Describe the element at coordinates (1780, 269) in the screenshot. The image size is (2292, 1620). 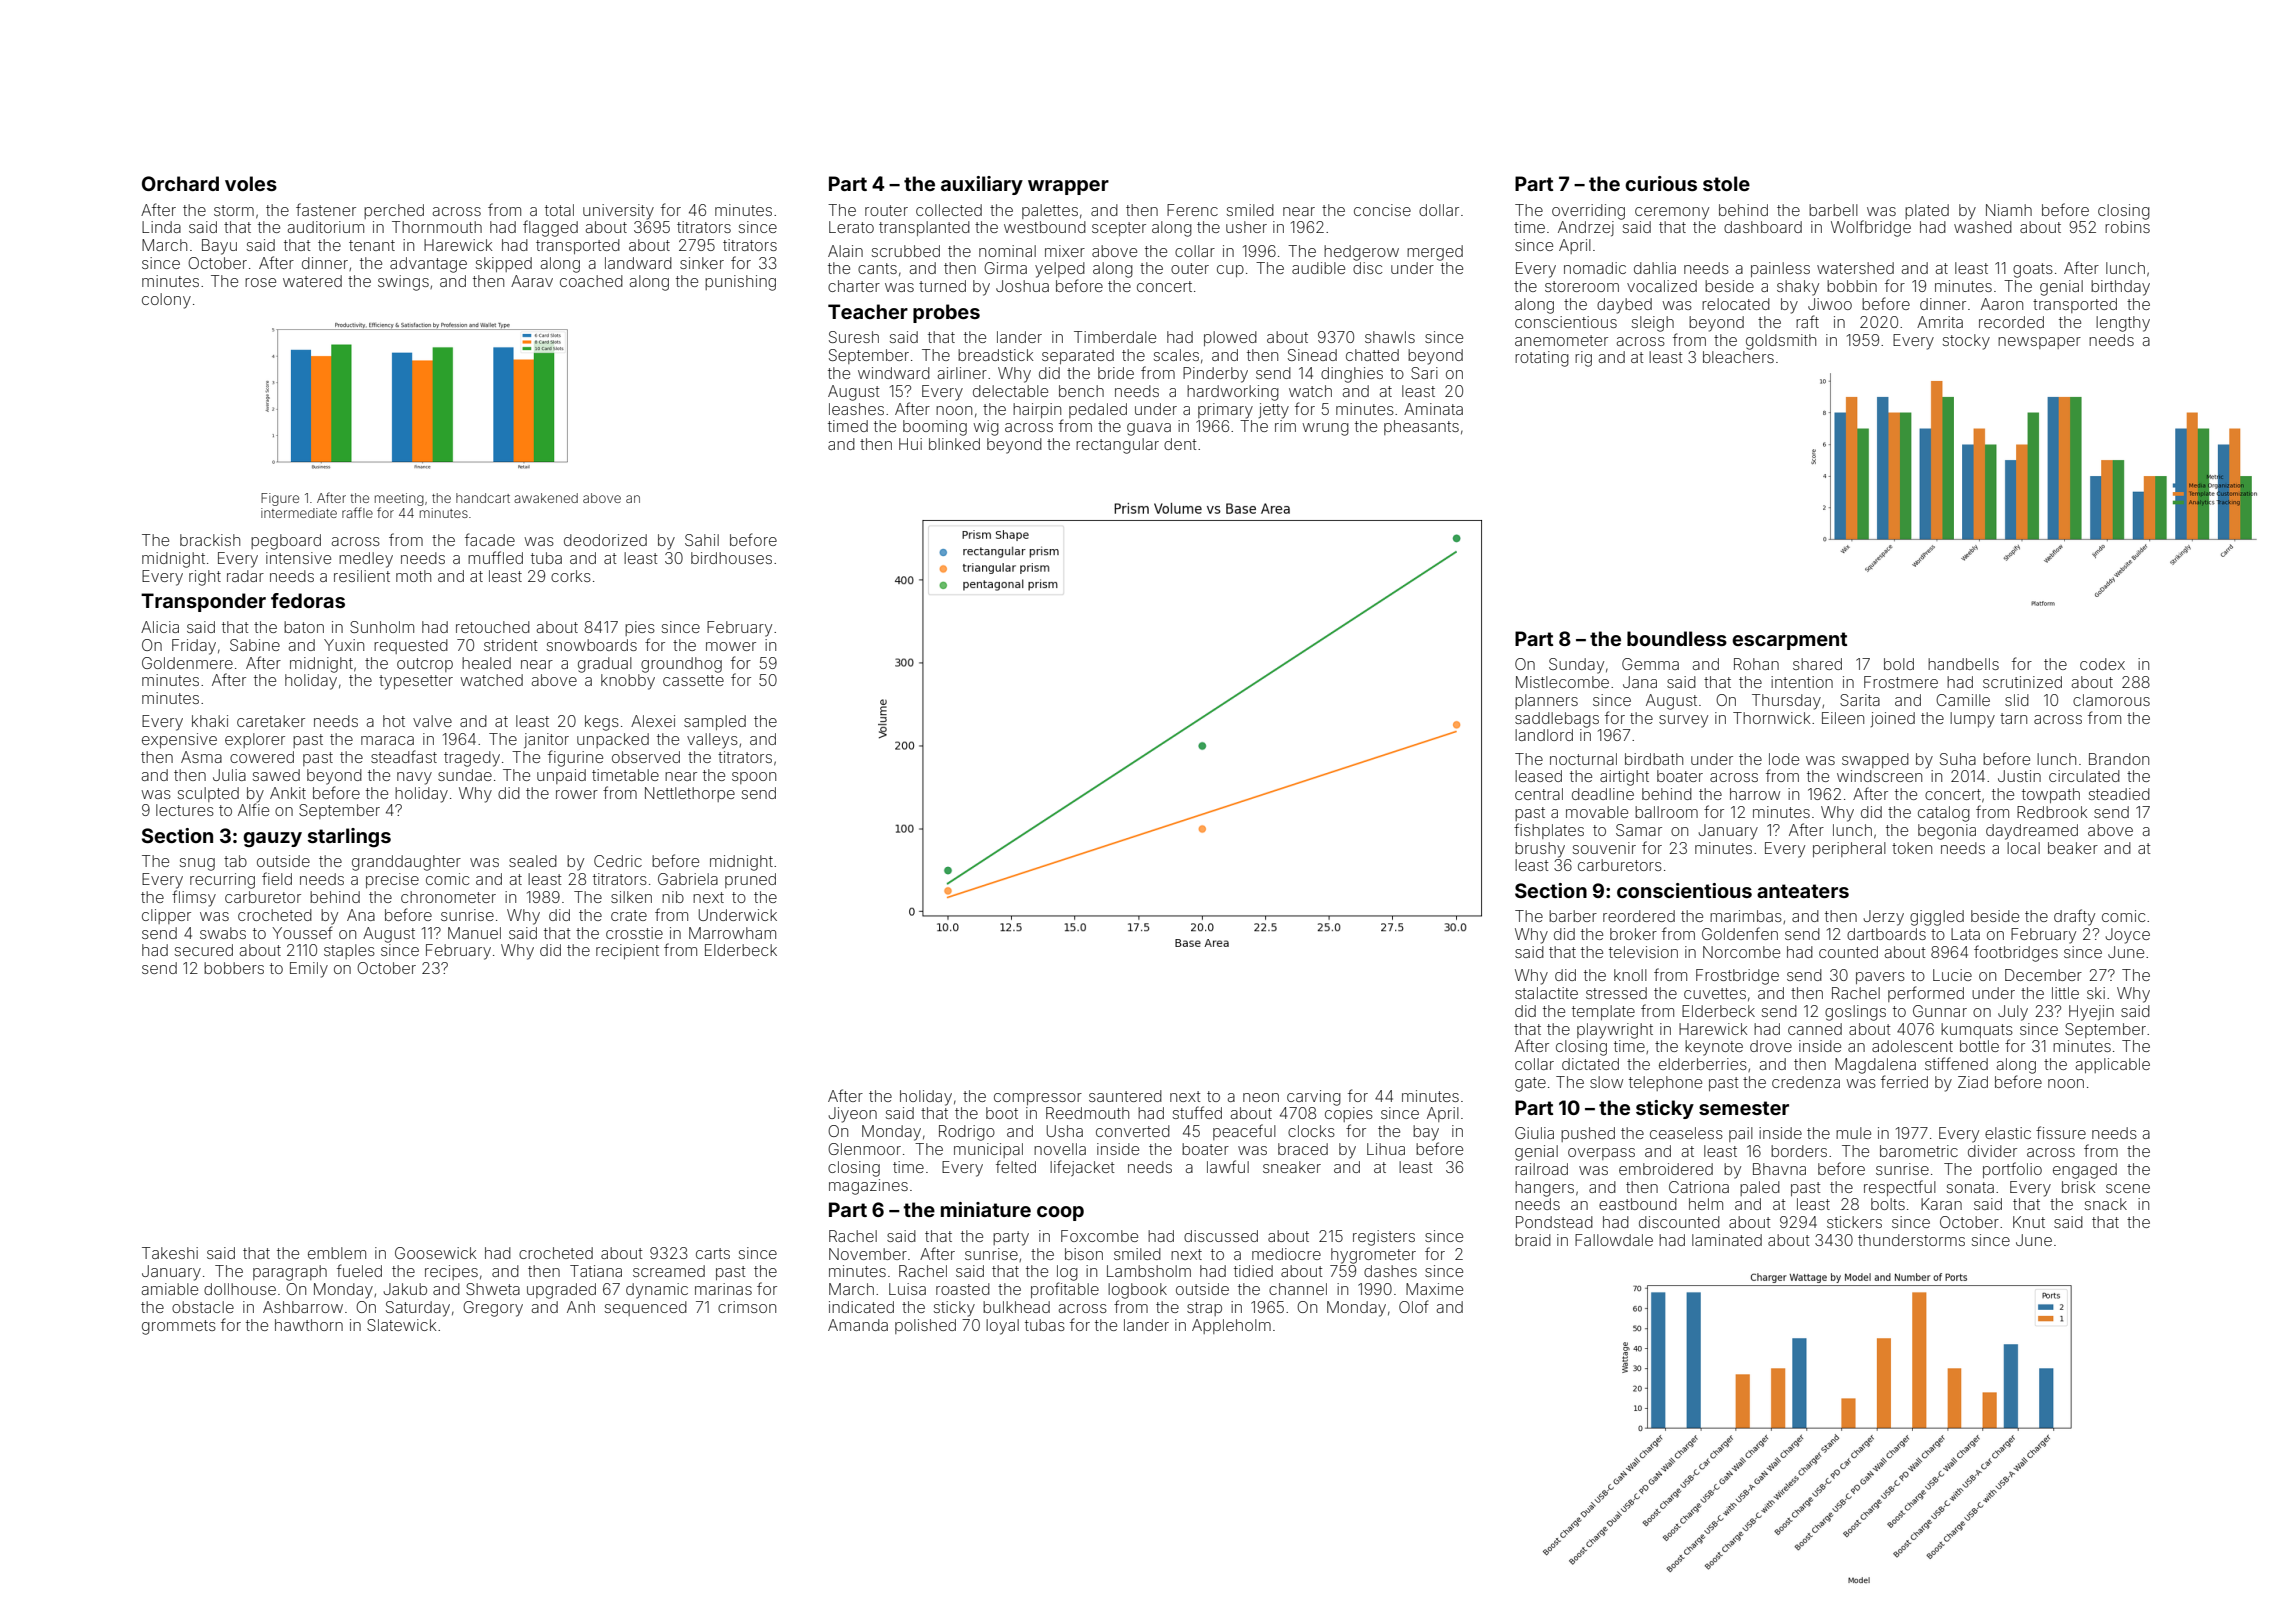
I see `painless` at that location.
